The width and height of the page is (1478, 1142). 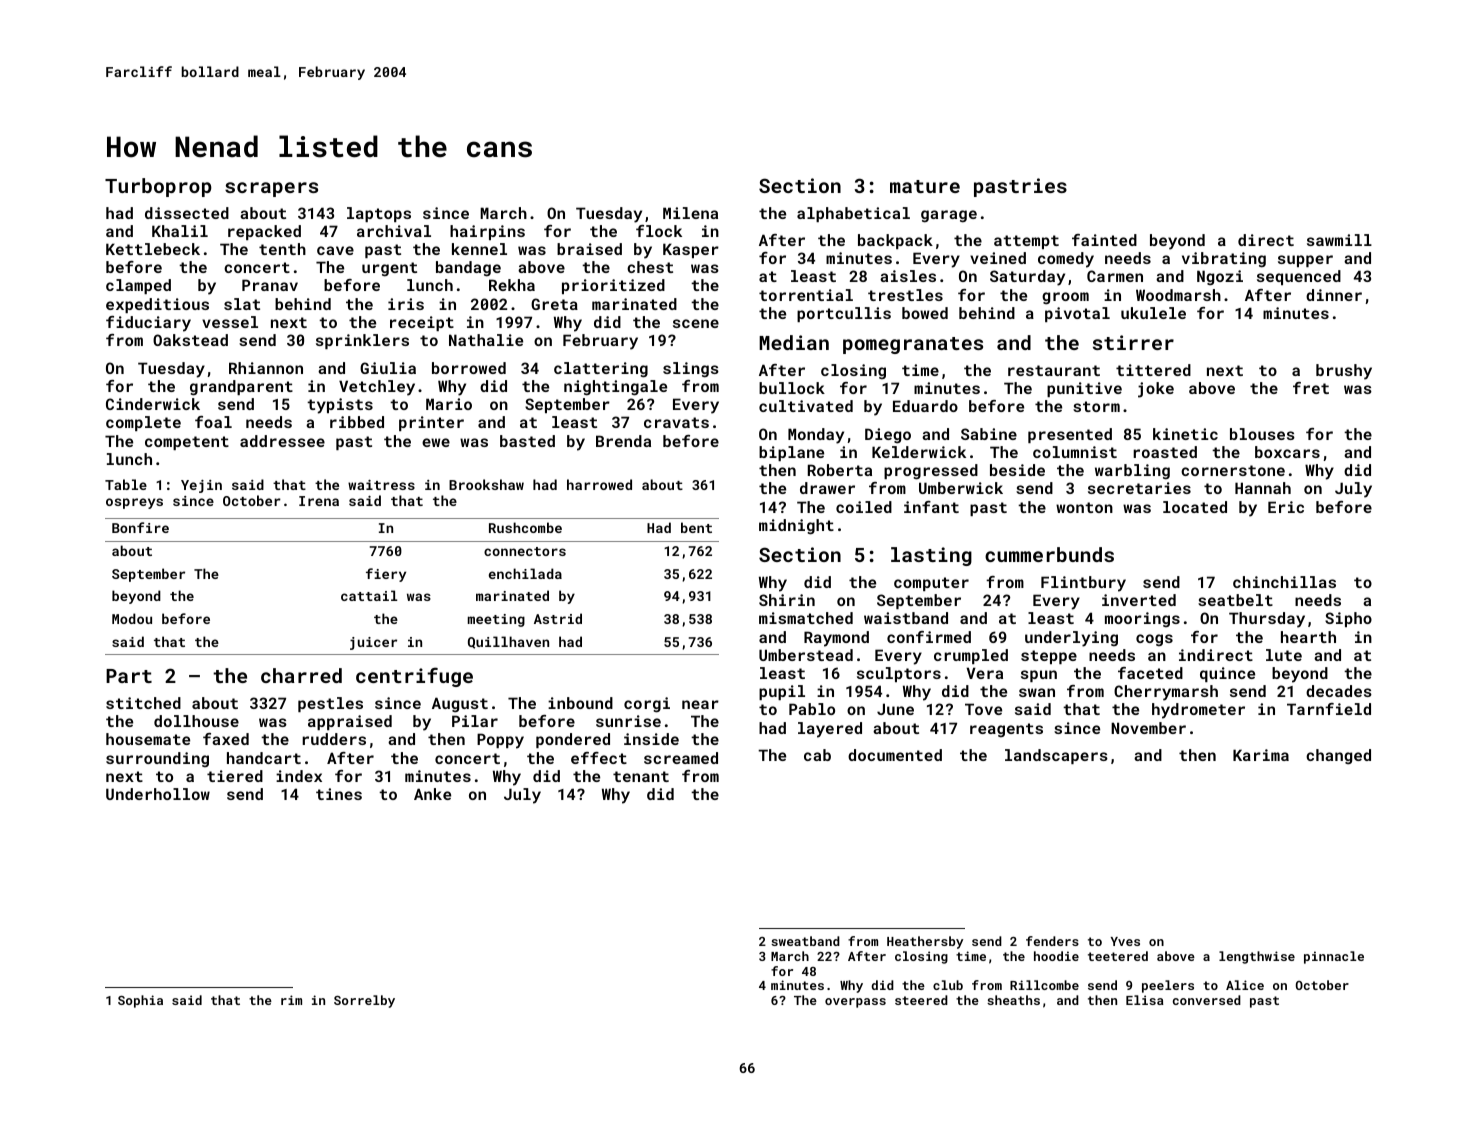 What do you see at coordinates (381, 485) in the page?
I see `waitress` at bounding box center [381, 485].
